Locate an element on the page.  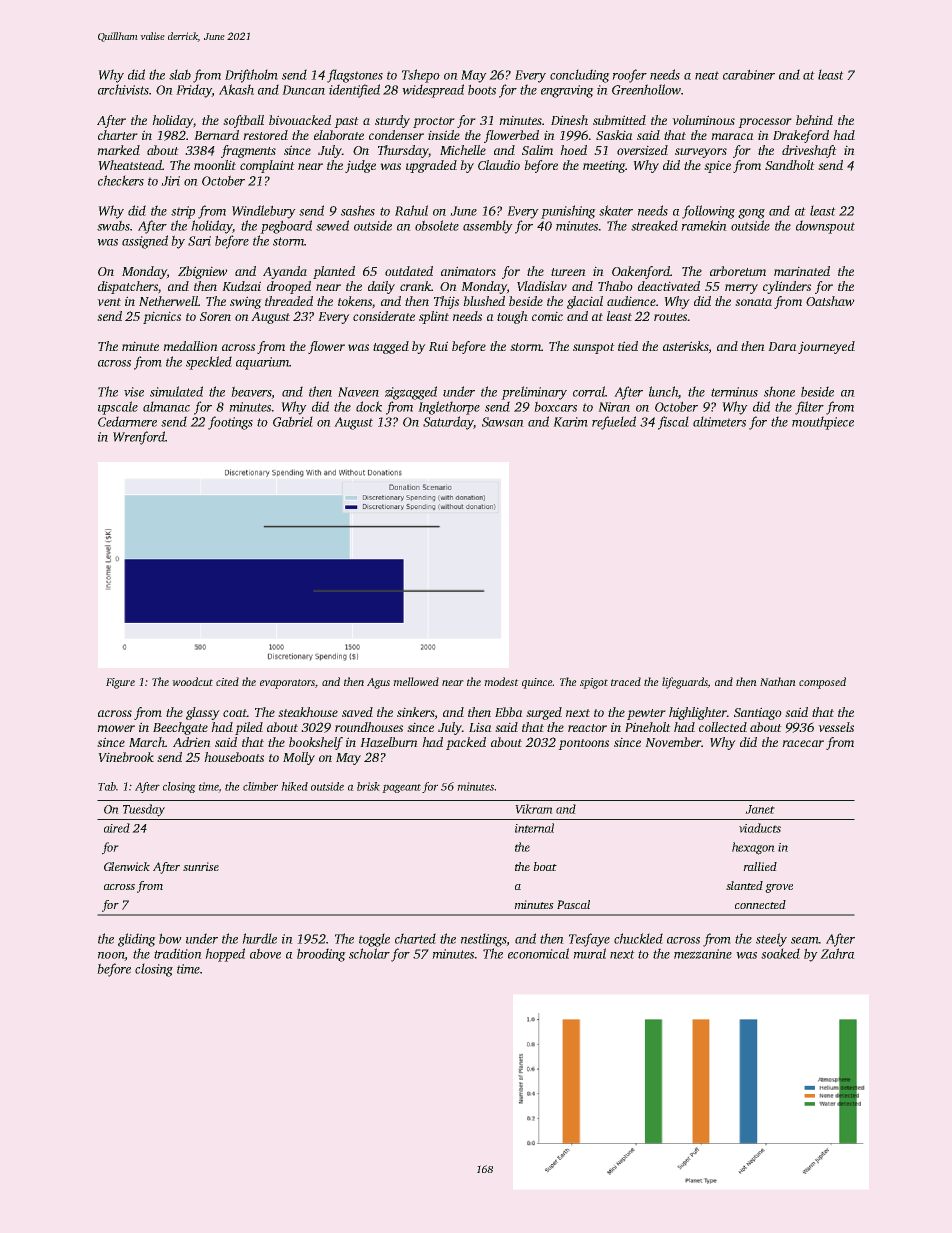
lifeguards is located at coordinates (685, 683).
